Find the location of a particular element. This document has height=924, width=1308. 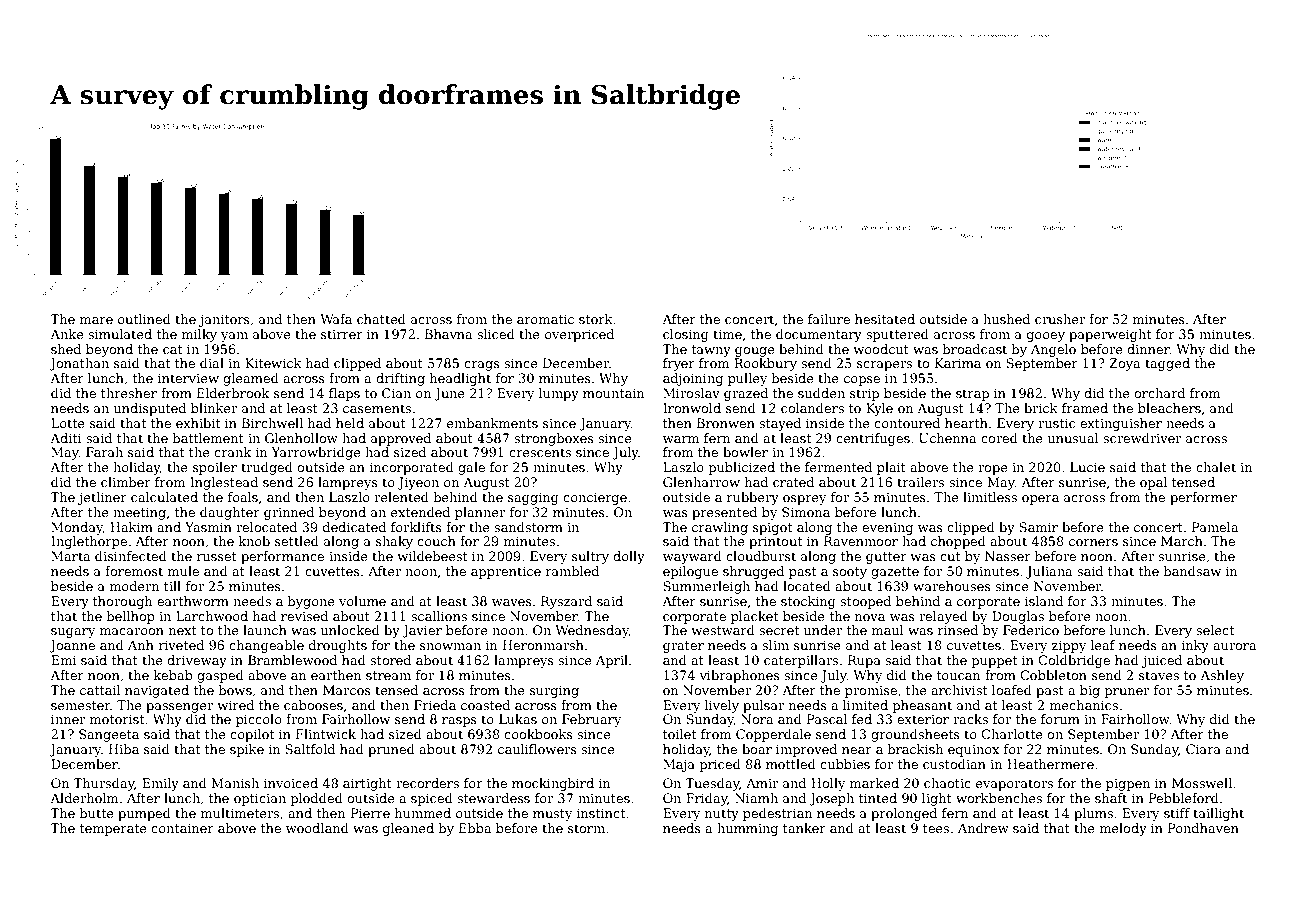

island is located at coordinates (1044, 601).
